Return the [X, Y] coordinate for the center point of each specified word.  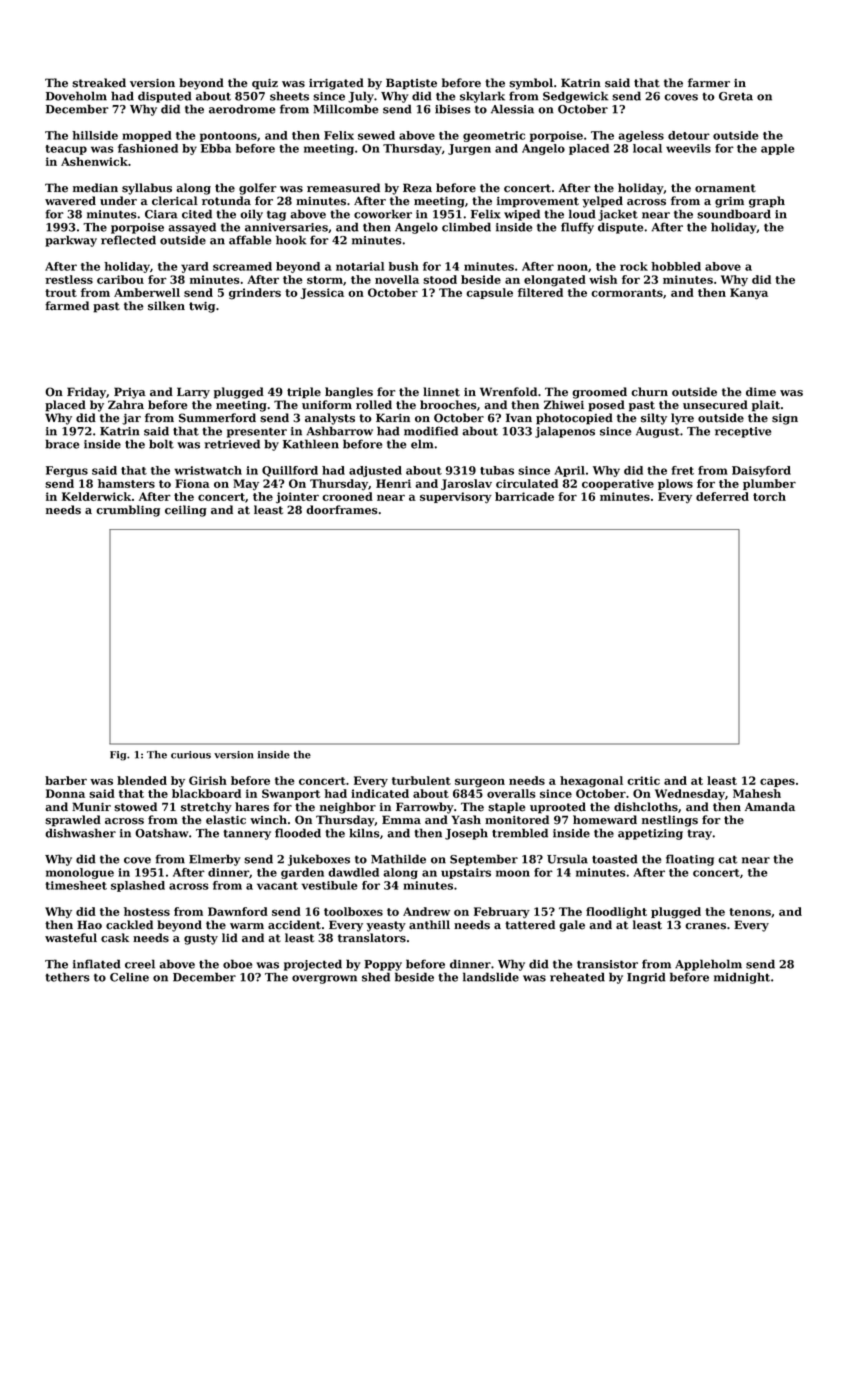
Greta [736, 96]
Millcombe [345, 109]
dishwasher [80, 833]
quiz [265, 84]
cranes [705, 926]
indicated [380, 793]
